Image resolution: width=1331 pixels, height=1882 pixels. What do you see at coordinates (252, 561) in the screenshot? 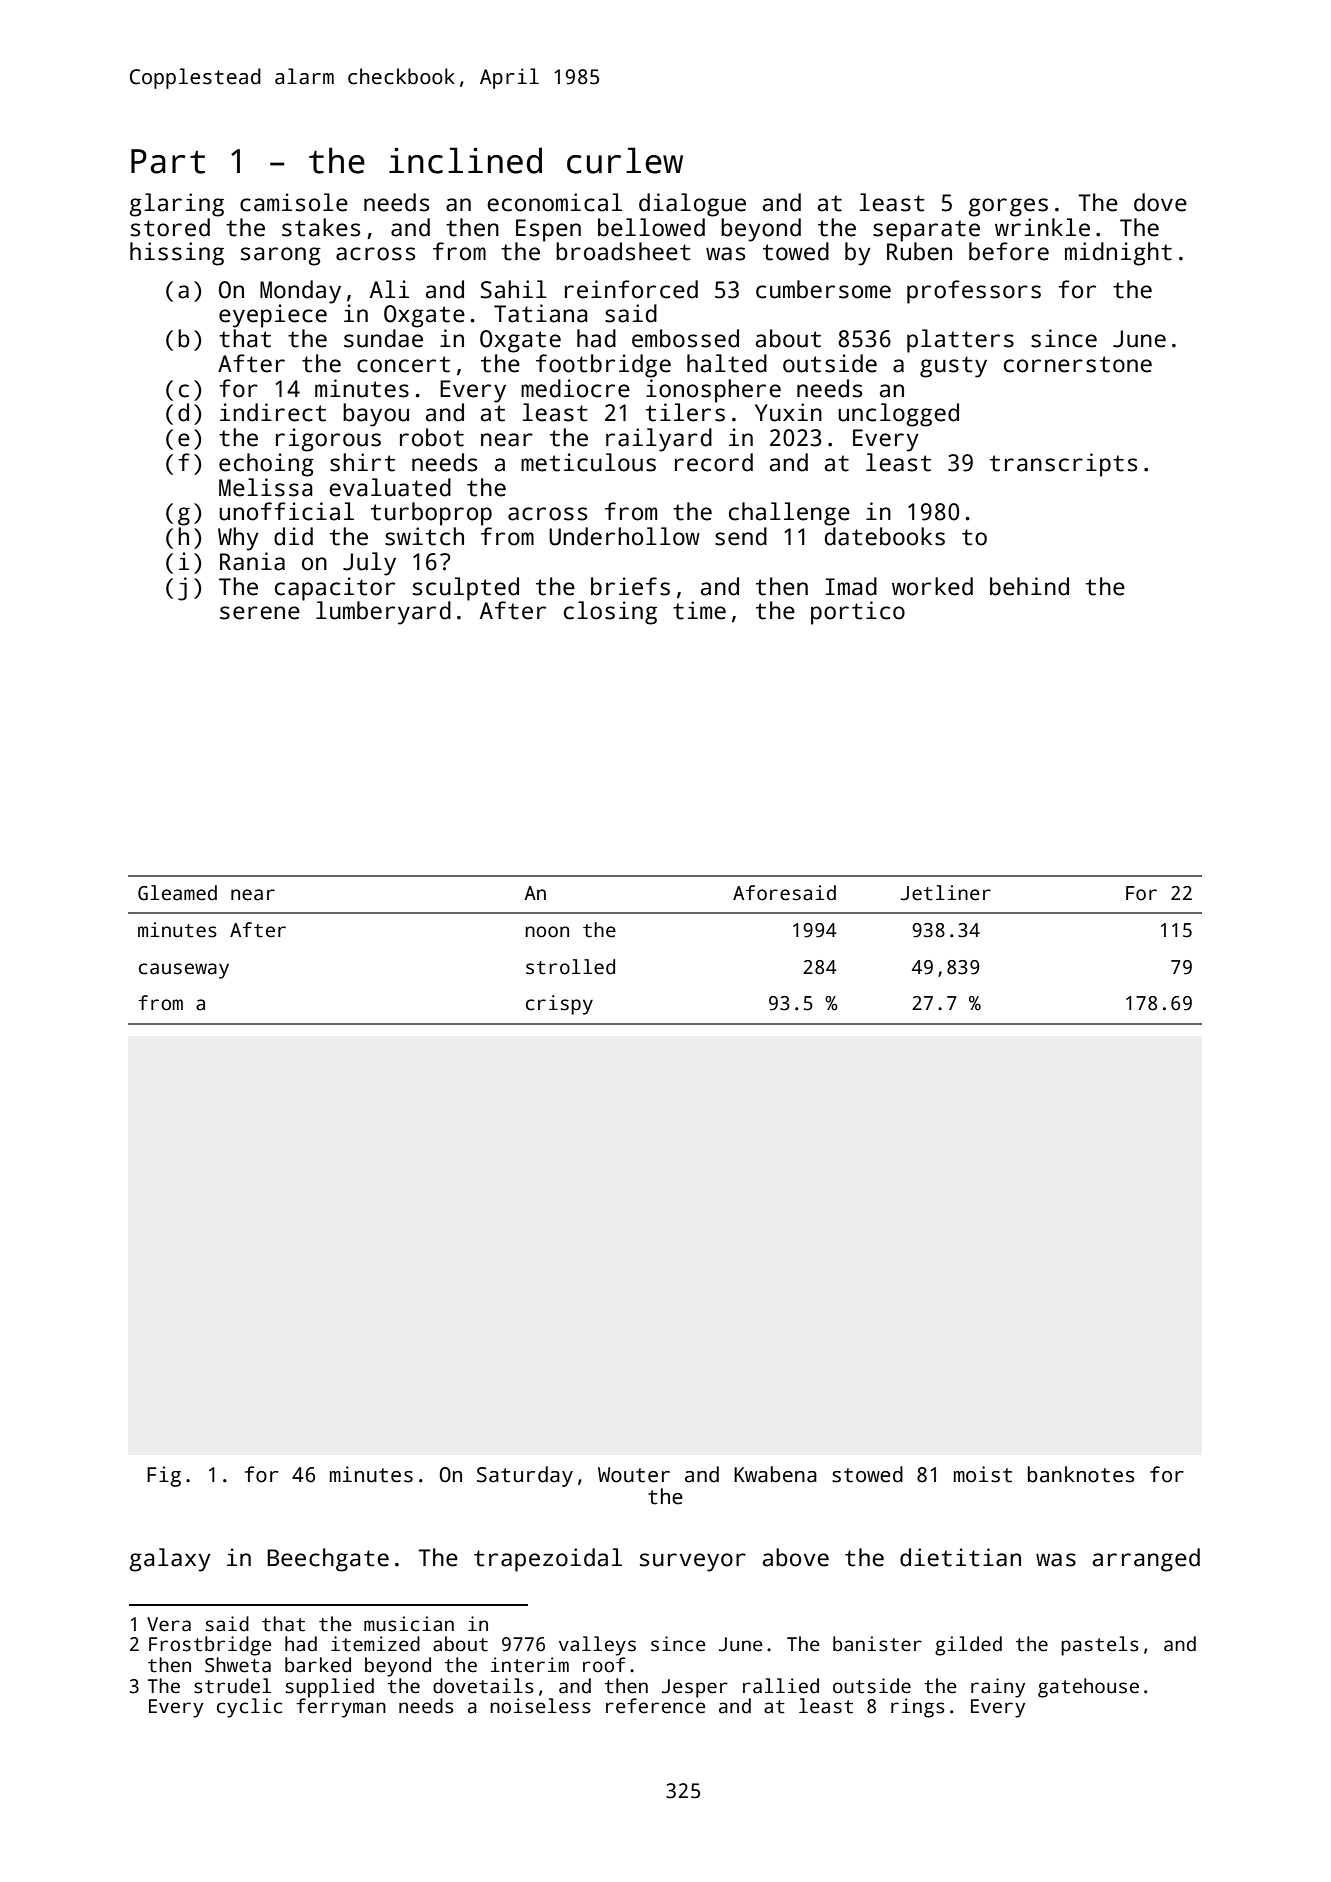
I see `Rania` at bounding box center [252, 561].
